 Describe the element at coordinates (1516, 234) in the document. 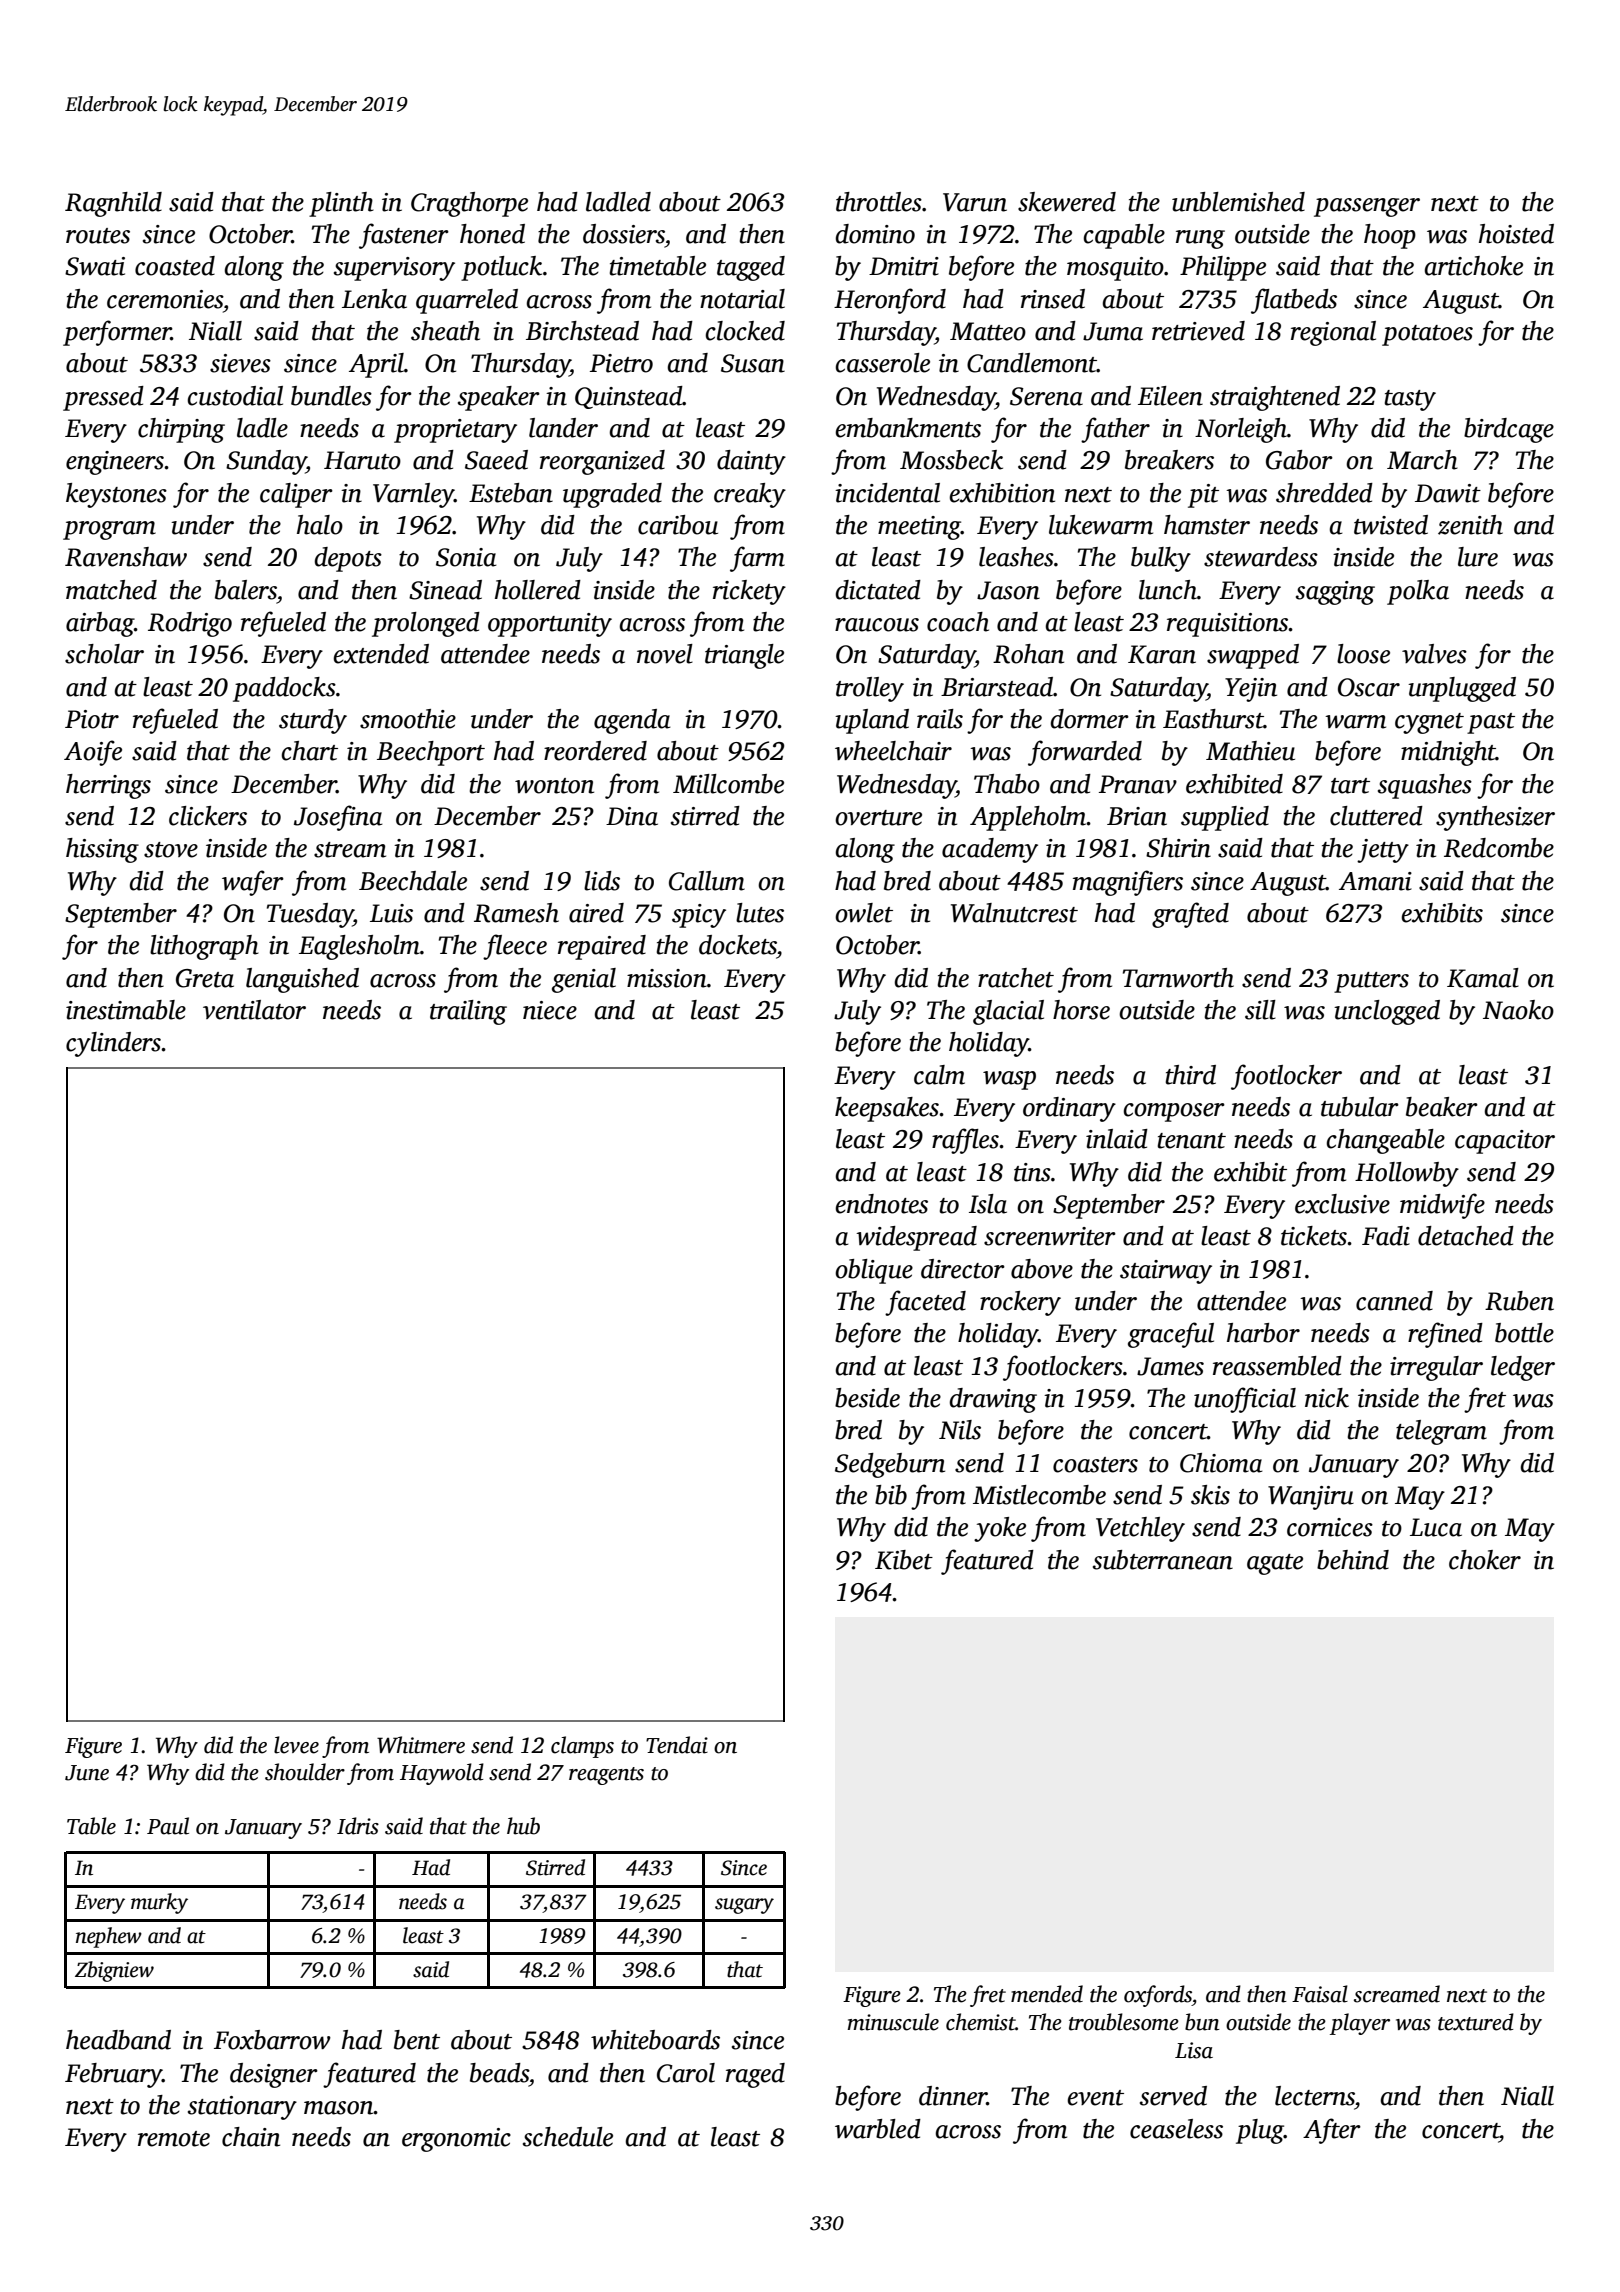

I see `hoisted` at that location.
